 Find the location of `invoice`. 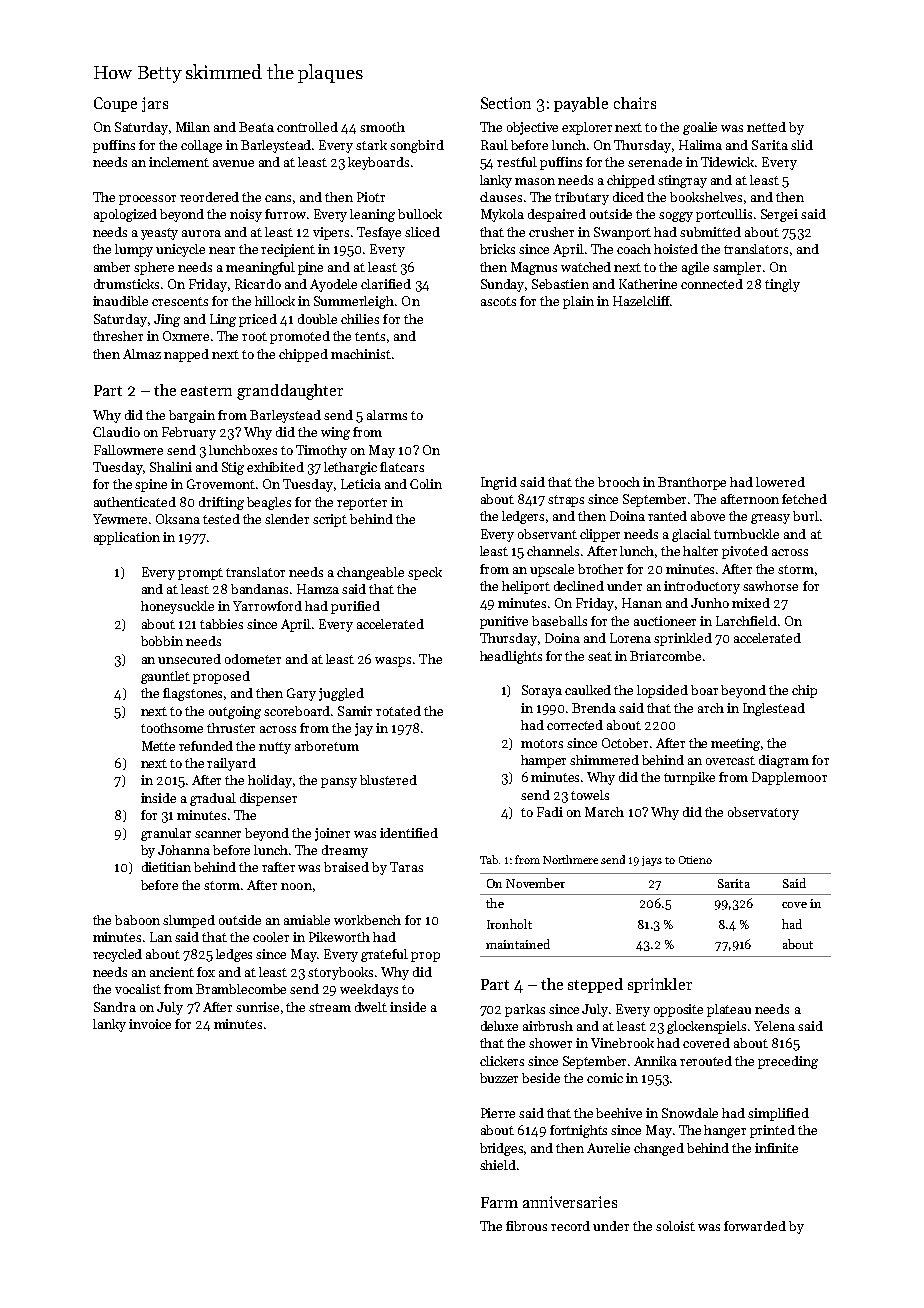

invoice is located at coordinates (150, 1024).
